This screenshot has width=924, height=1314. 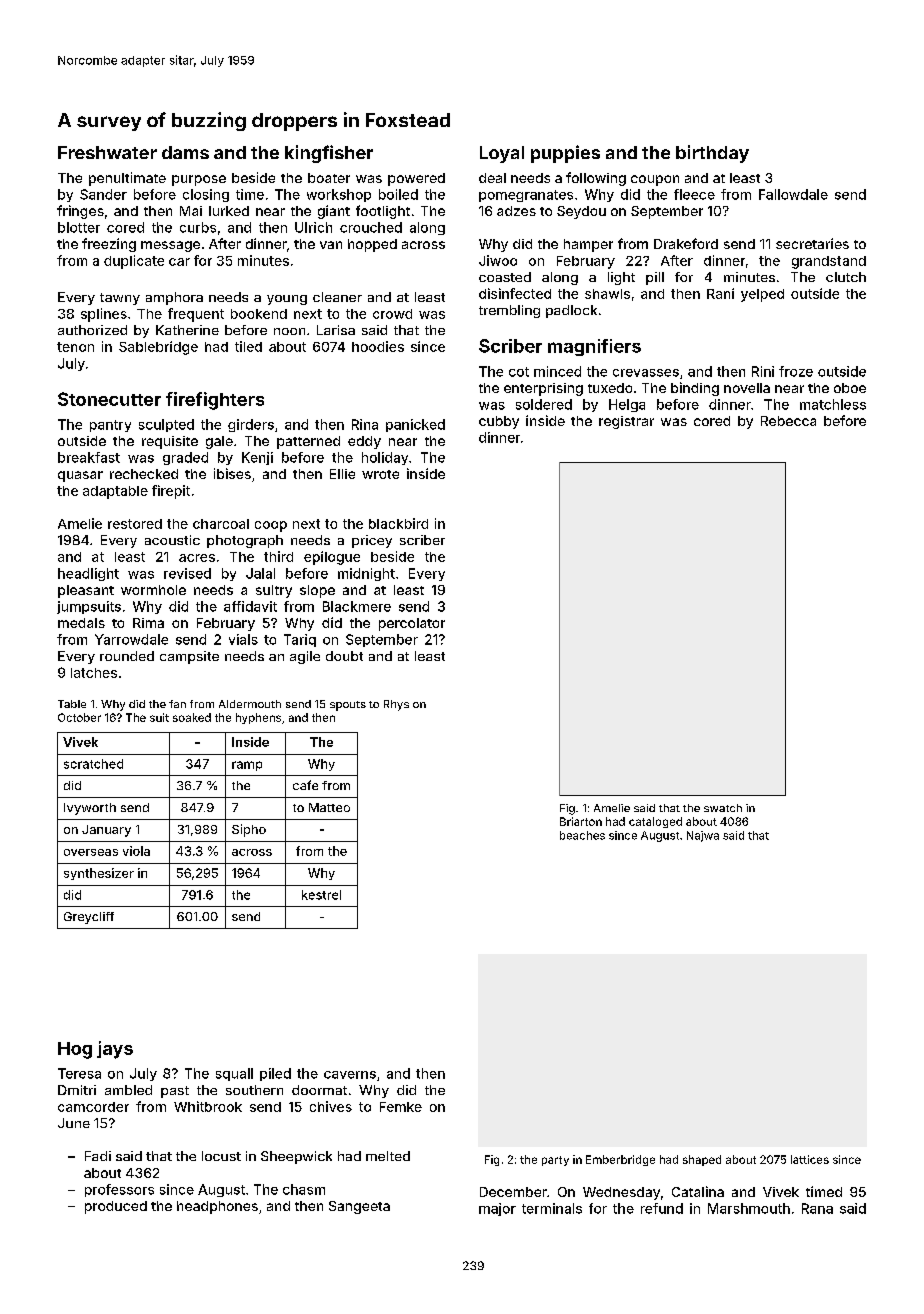 I want to click on beaches, so click(x=582, y=835).
